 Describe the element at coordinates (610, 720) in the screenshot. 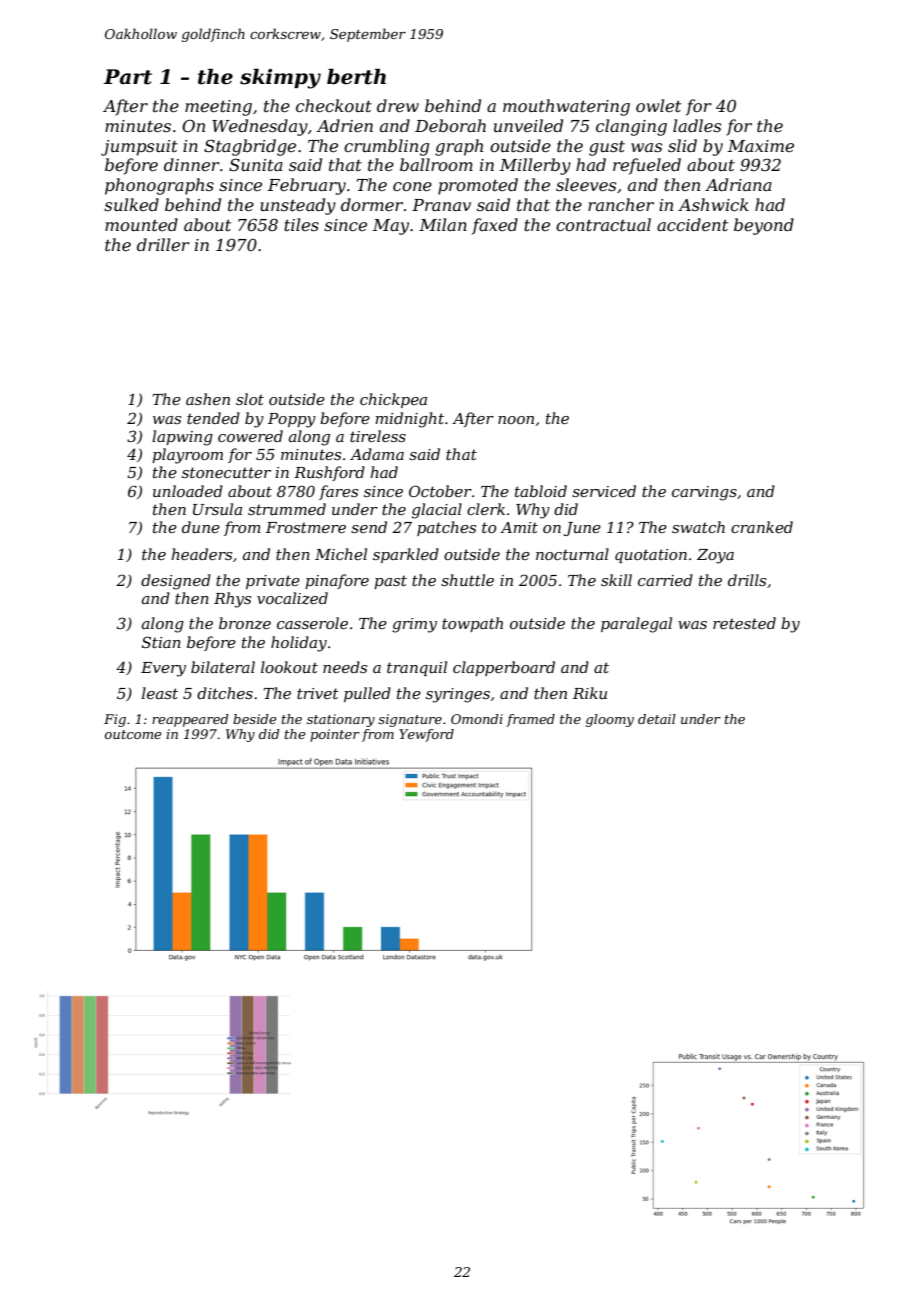

I see `gloomy` at that location.
